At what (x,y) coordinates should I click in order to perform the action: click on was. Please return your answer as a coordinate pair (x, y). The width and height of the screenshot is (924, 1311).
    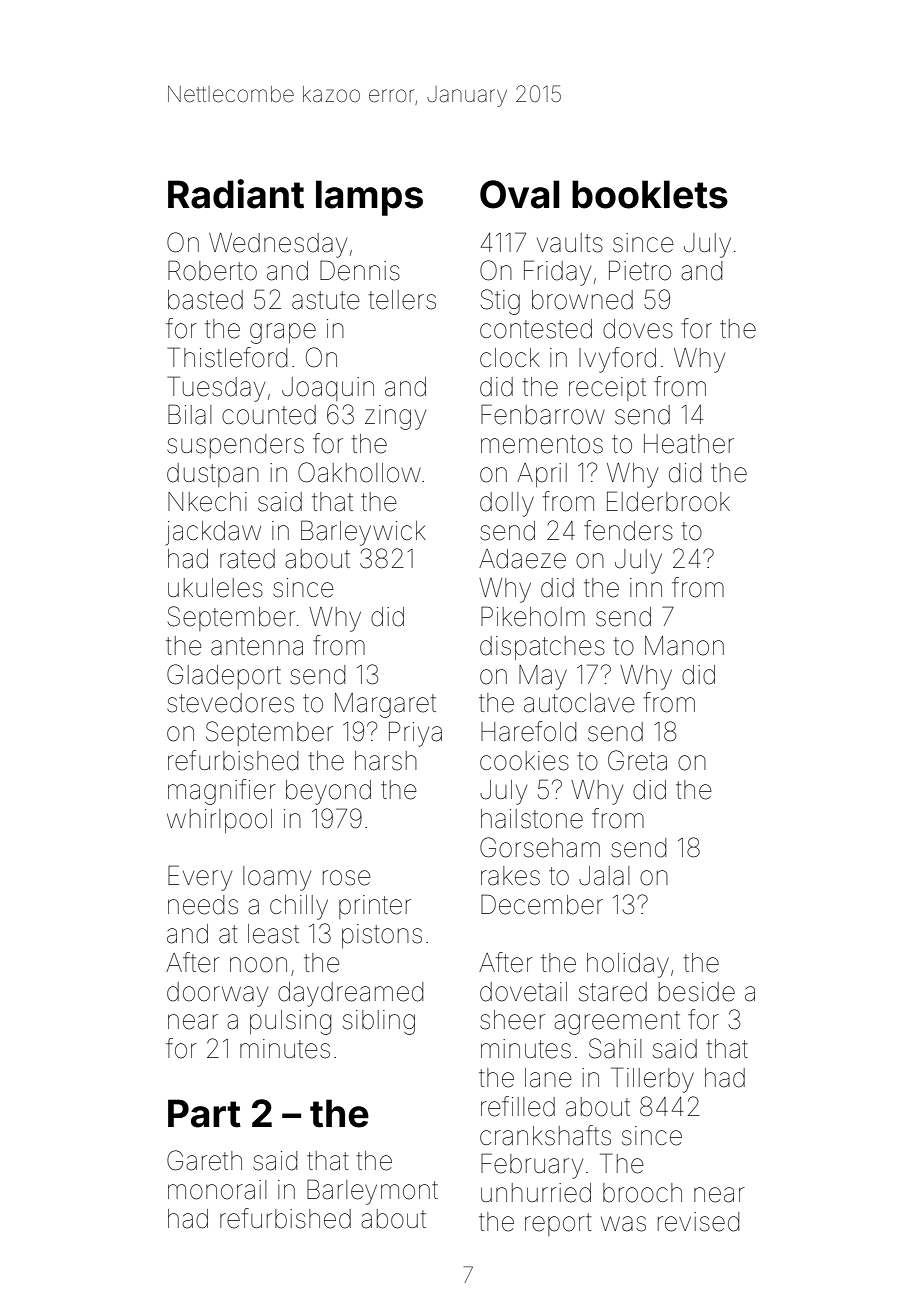
    Looking at the image, I should click on (623, 1224).
